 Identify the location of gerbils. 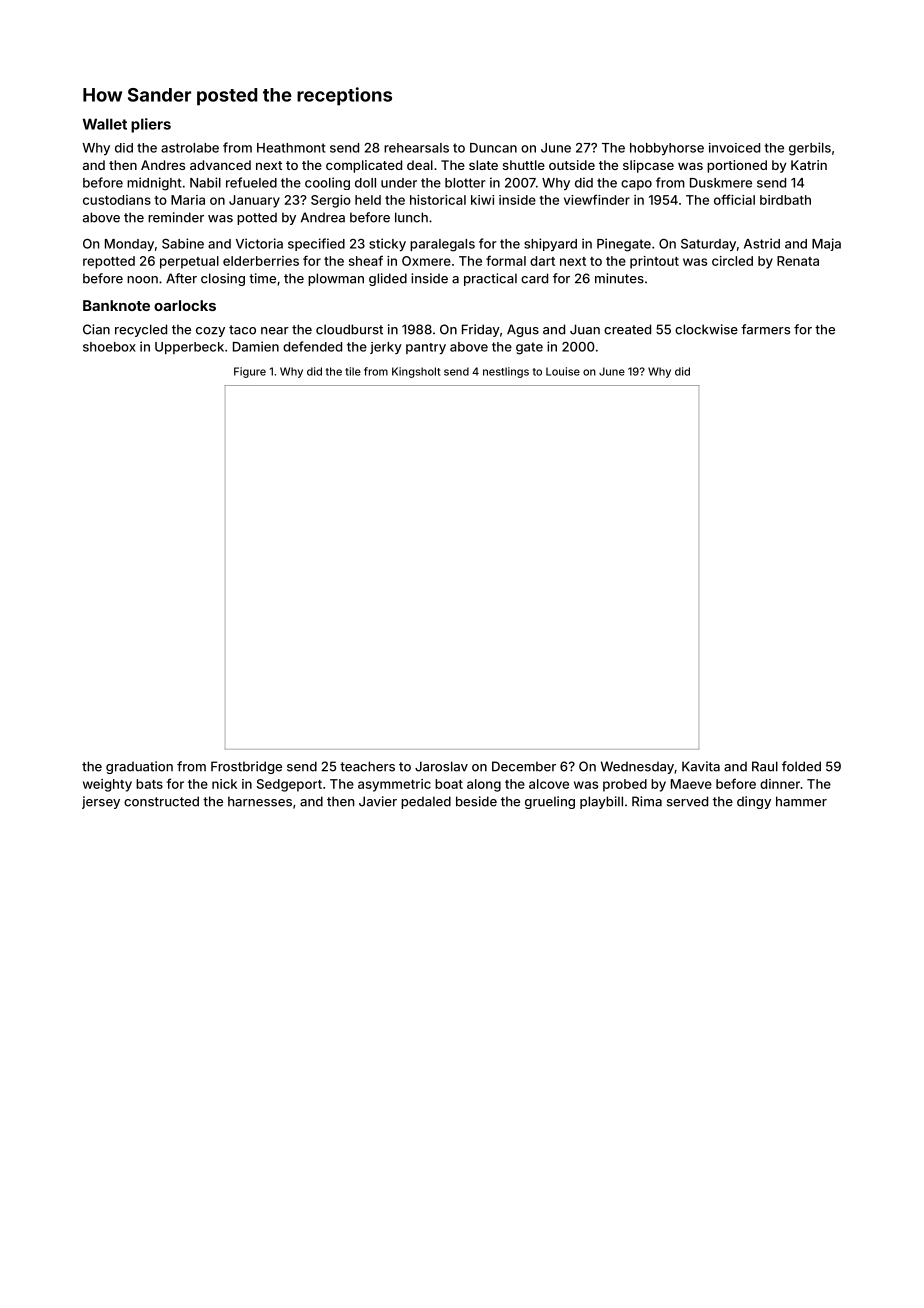
(810, 149).
